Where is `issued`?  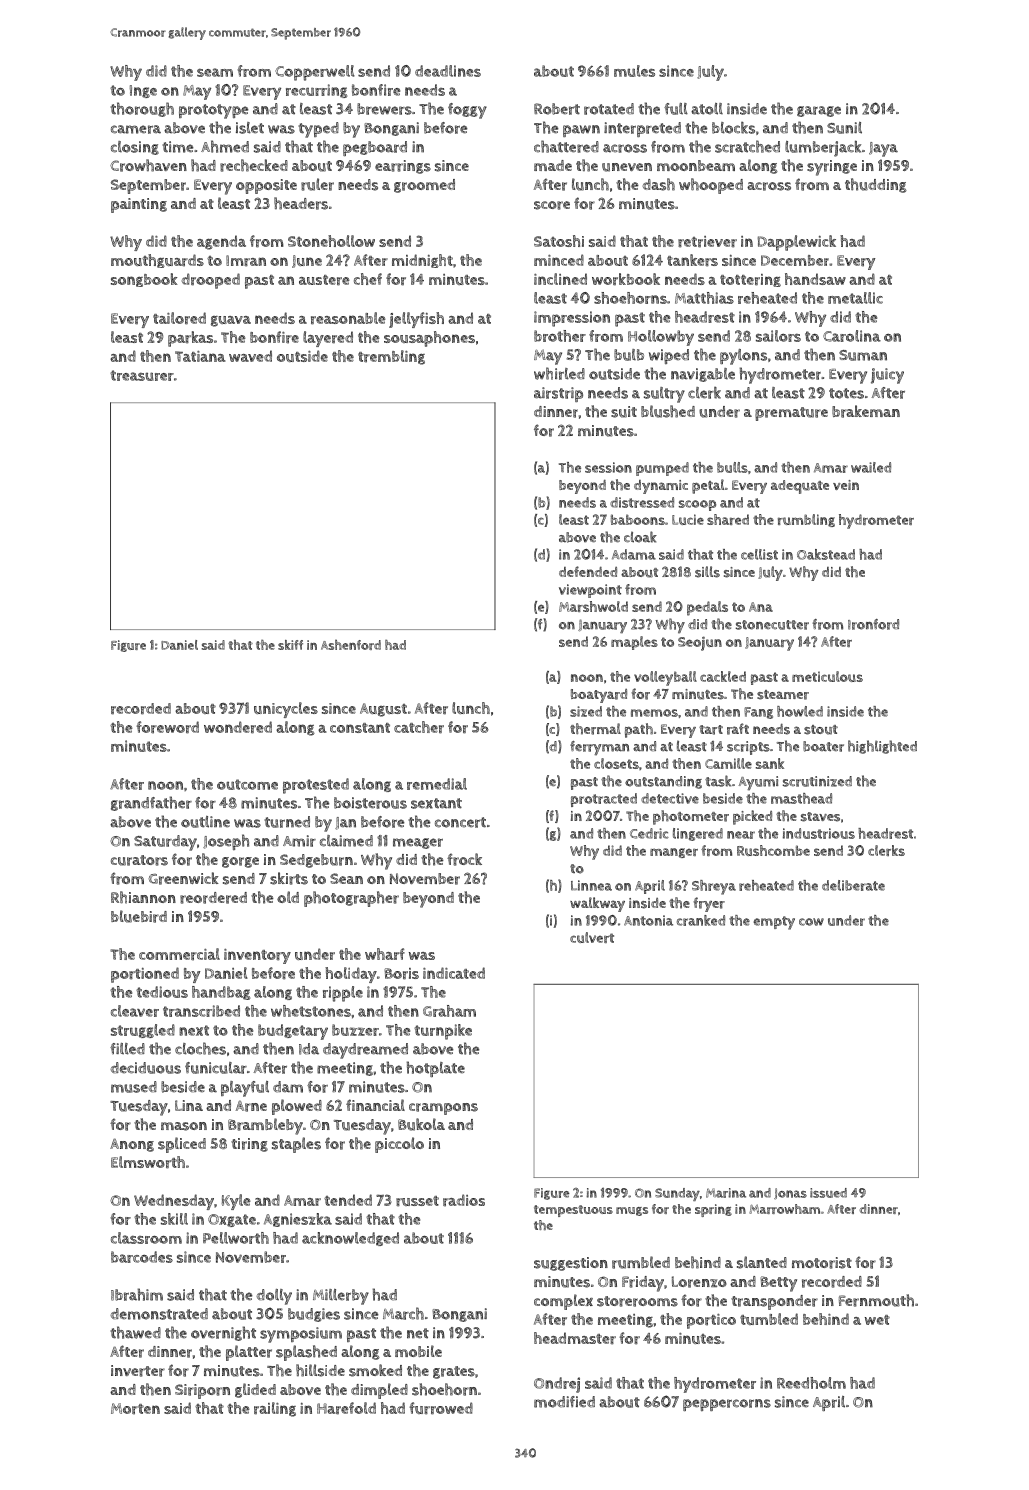
issued is located at coordinates (828, 1193).
